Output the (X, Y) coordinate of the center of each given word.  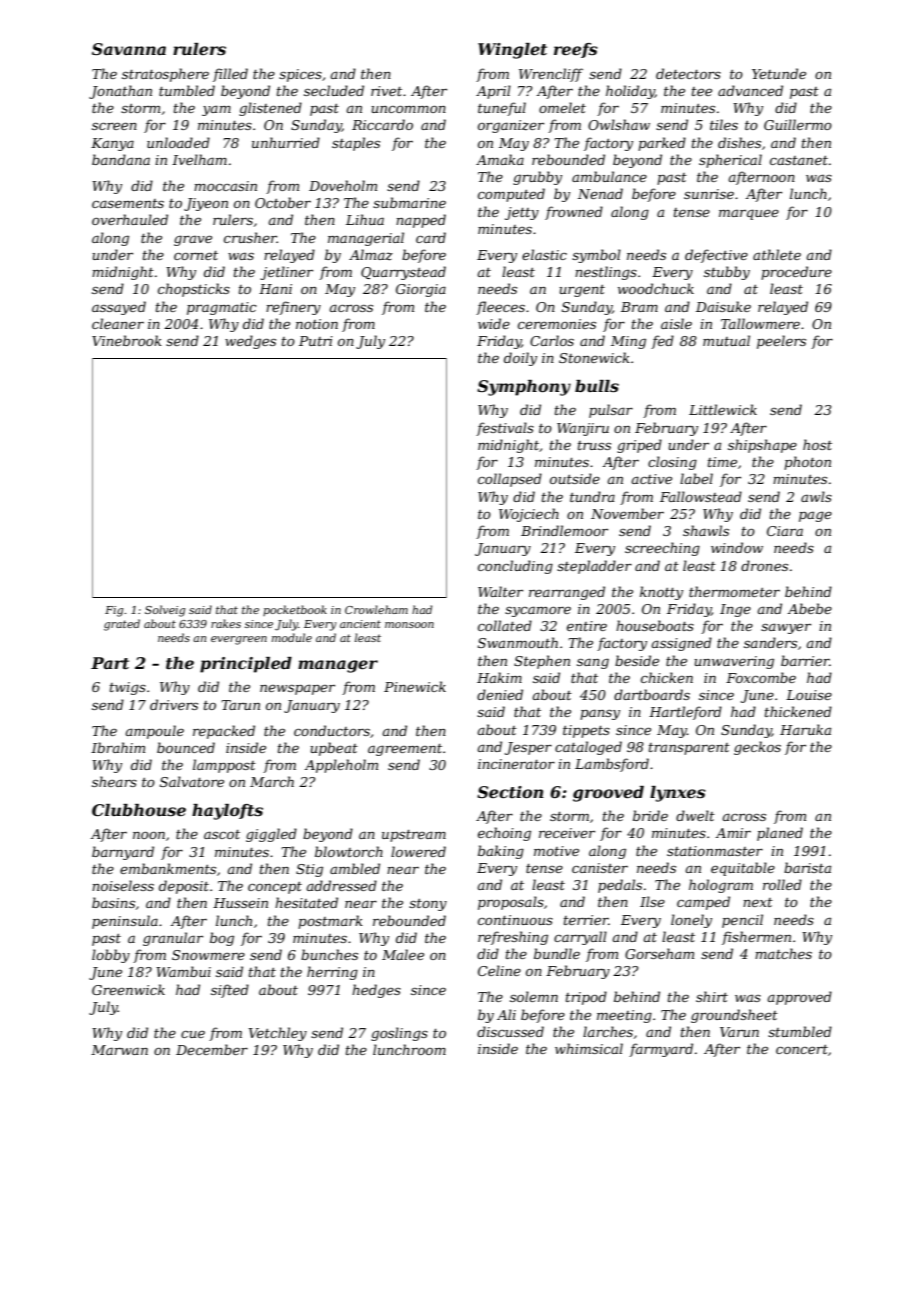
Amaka (500, 159)
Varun (739, 1032)
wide (494, 323)
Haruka (805, 729)
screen (114, 126)
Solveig (165, 611)
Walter (500, 591)
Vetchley (278, 1034)
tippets (586, 731)
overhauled (130, 219)
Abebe (809, 608)
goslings (399, 1034)
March (272, 781)
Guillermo (798, 124)
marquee (749, 214)
